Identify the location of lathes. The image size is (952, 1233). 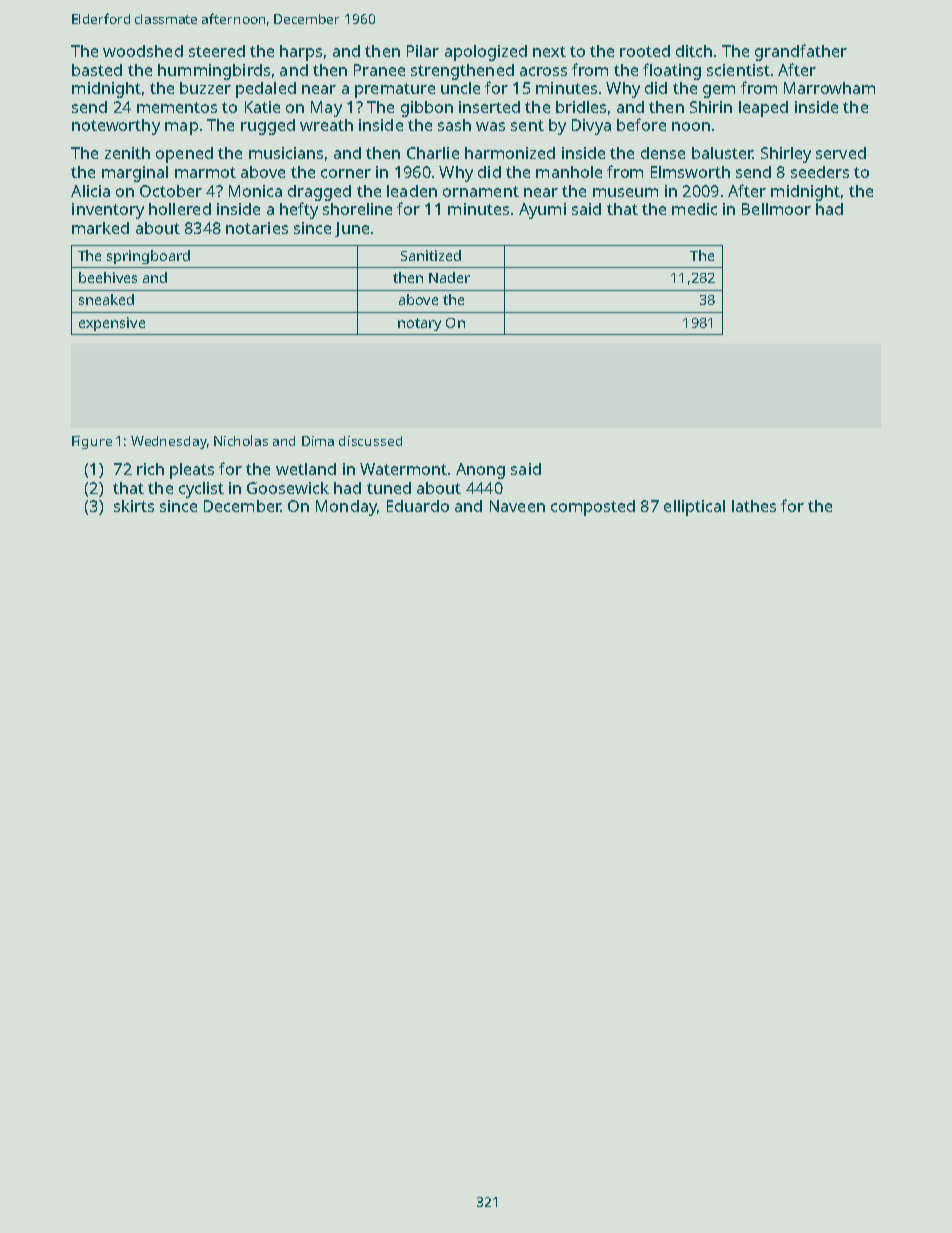
(754, 506).
